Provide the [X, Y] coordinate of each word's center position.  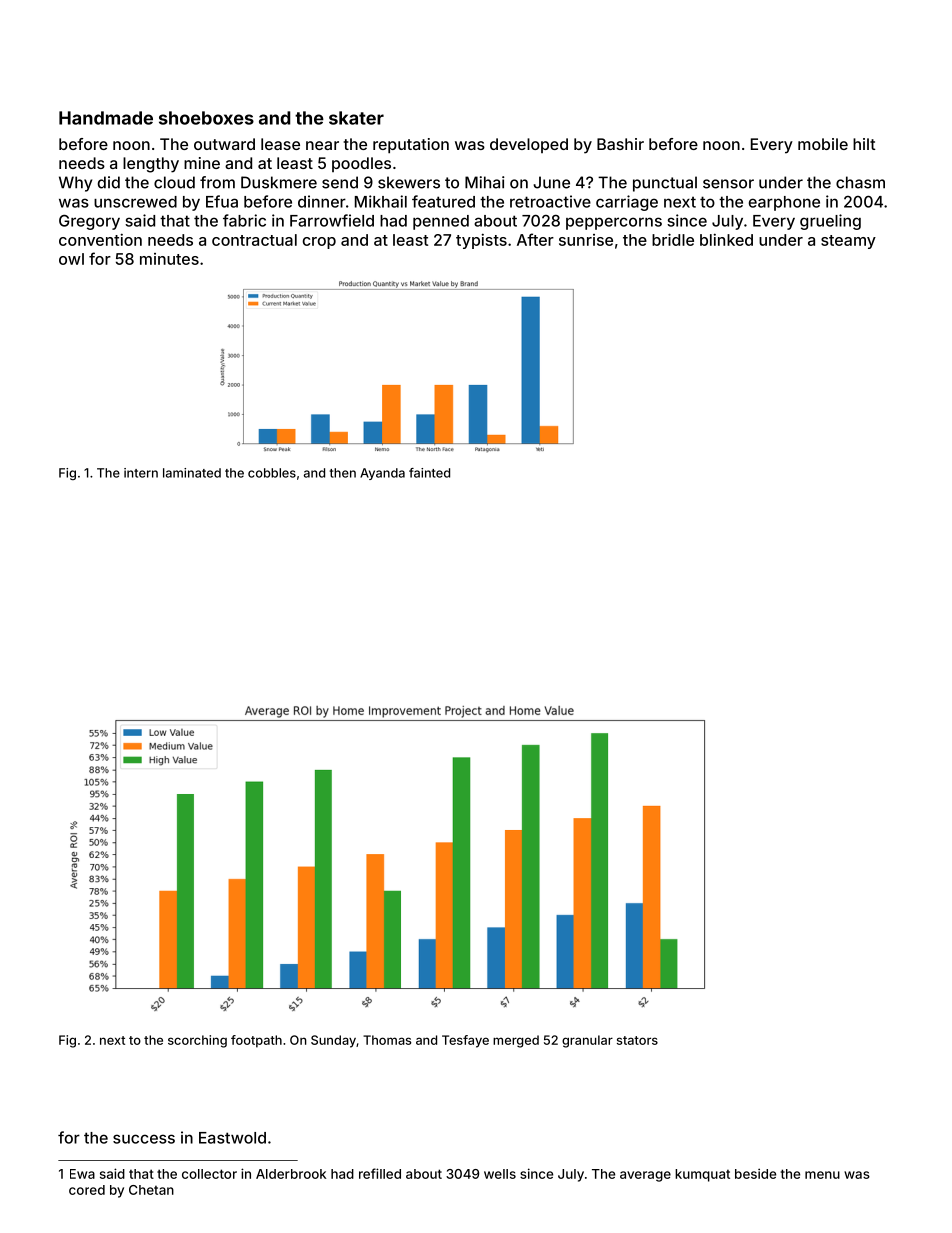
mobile [823, 144]
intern [141, 473]
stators [637, 1040]
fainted [429, 473]
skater [356, 118]
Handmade [106, 118]
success [144, 1139]
